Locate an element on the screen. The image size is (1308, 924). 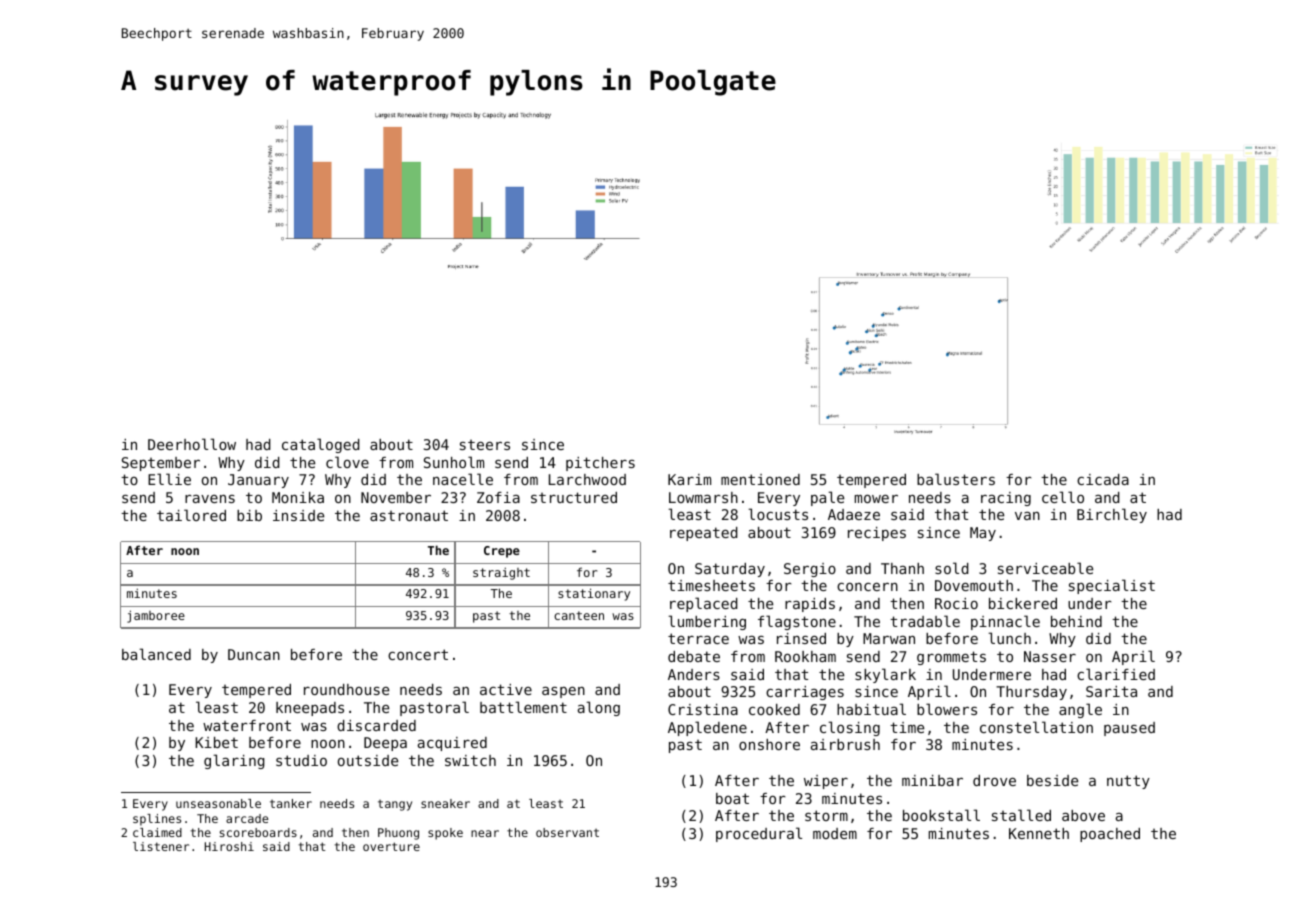
Kenneth is located at coordinates (1039, 833).
